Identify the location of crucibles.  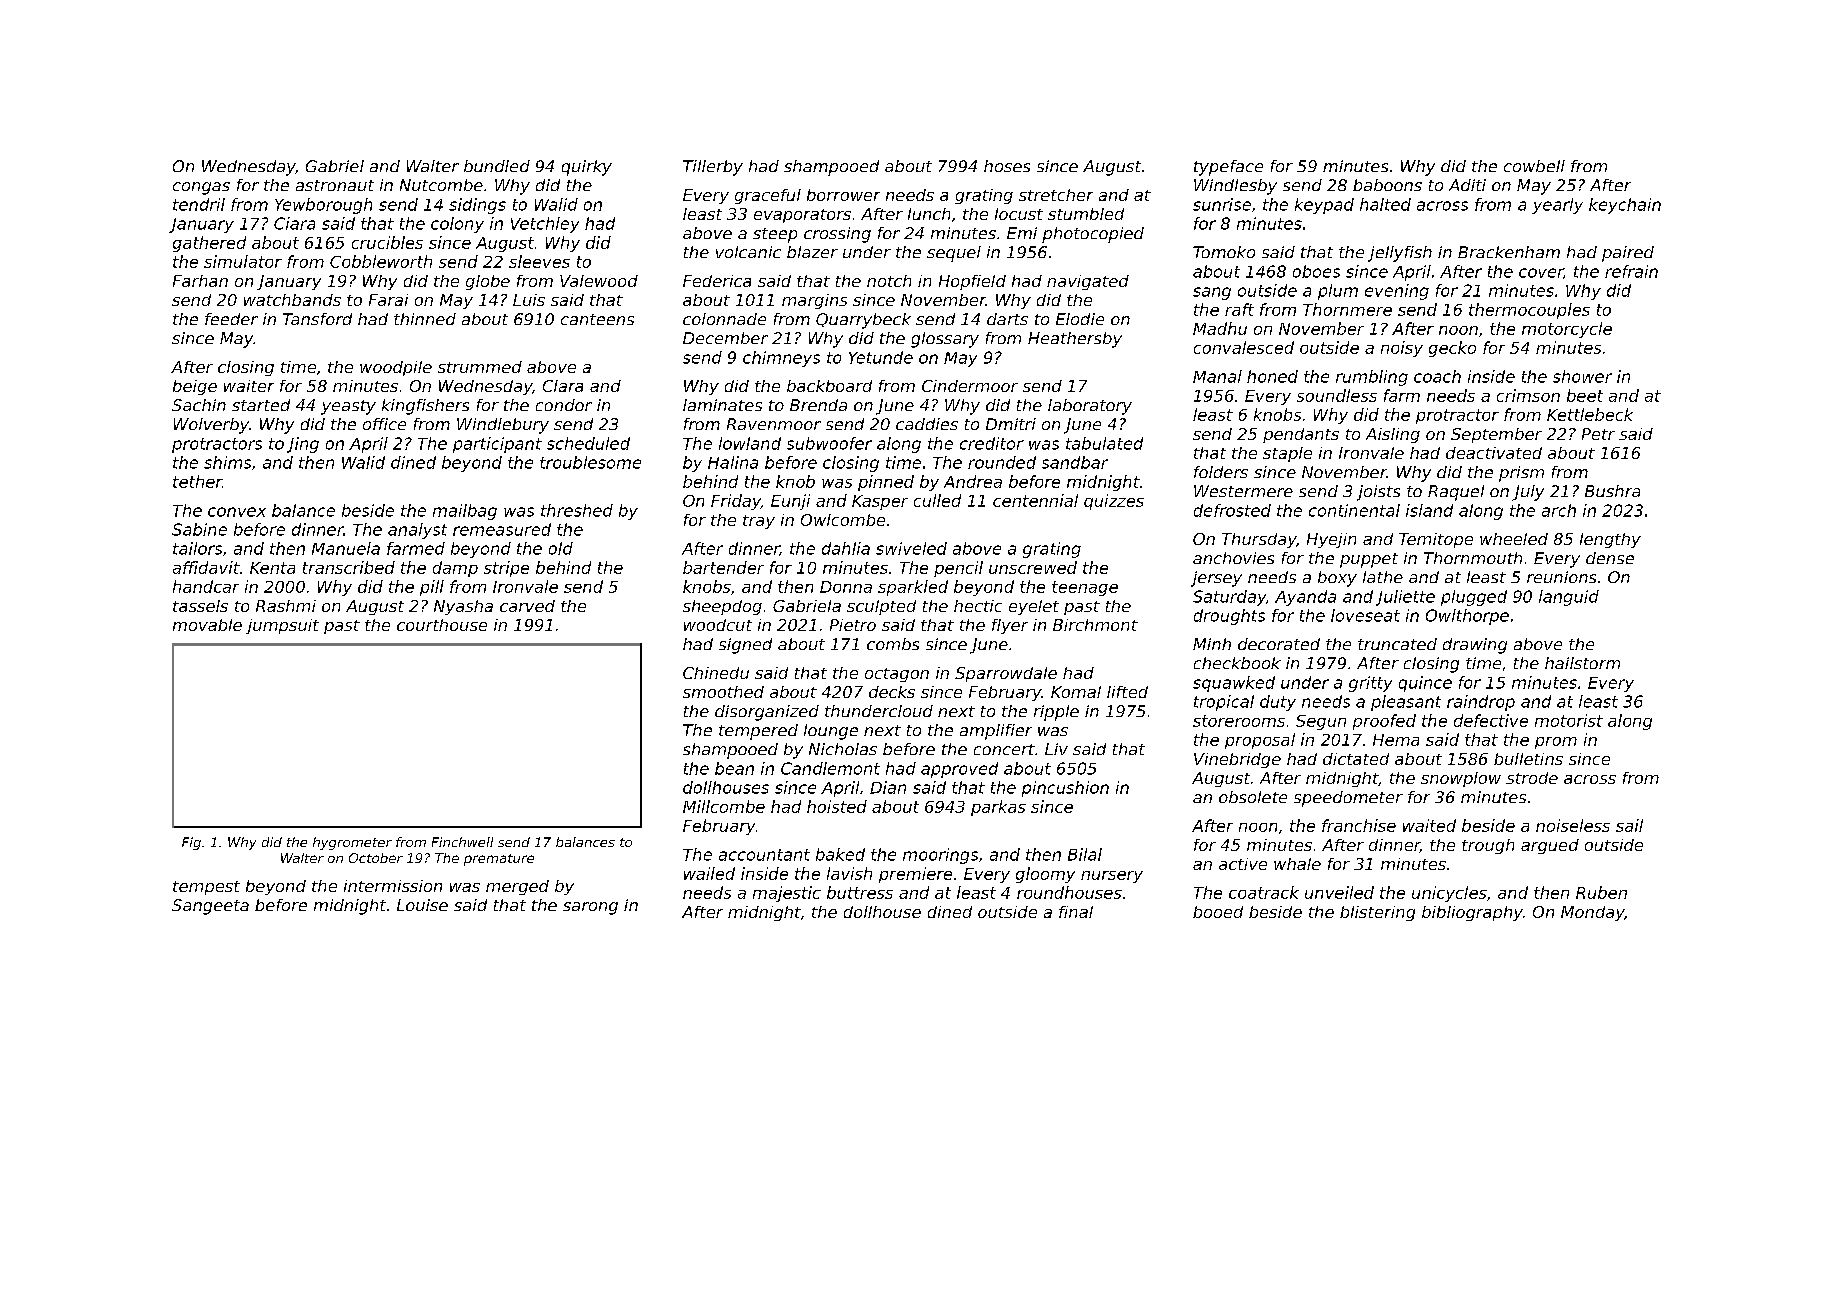
(387, 242).
